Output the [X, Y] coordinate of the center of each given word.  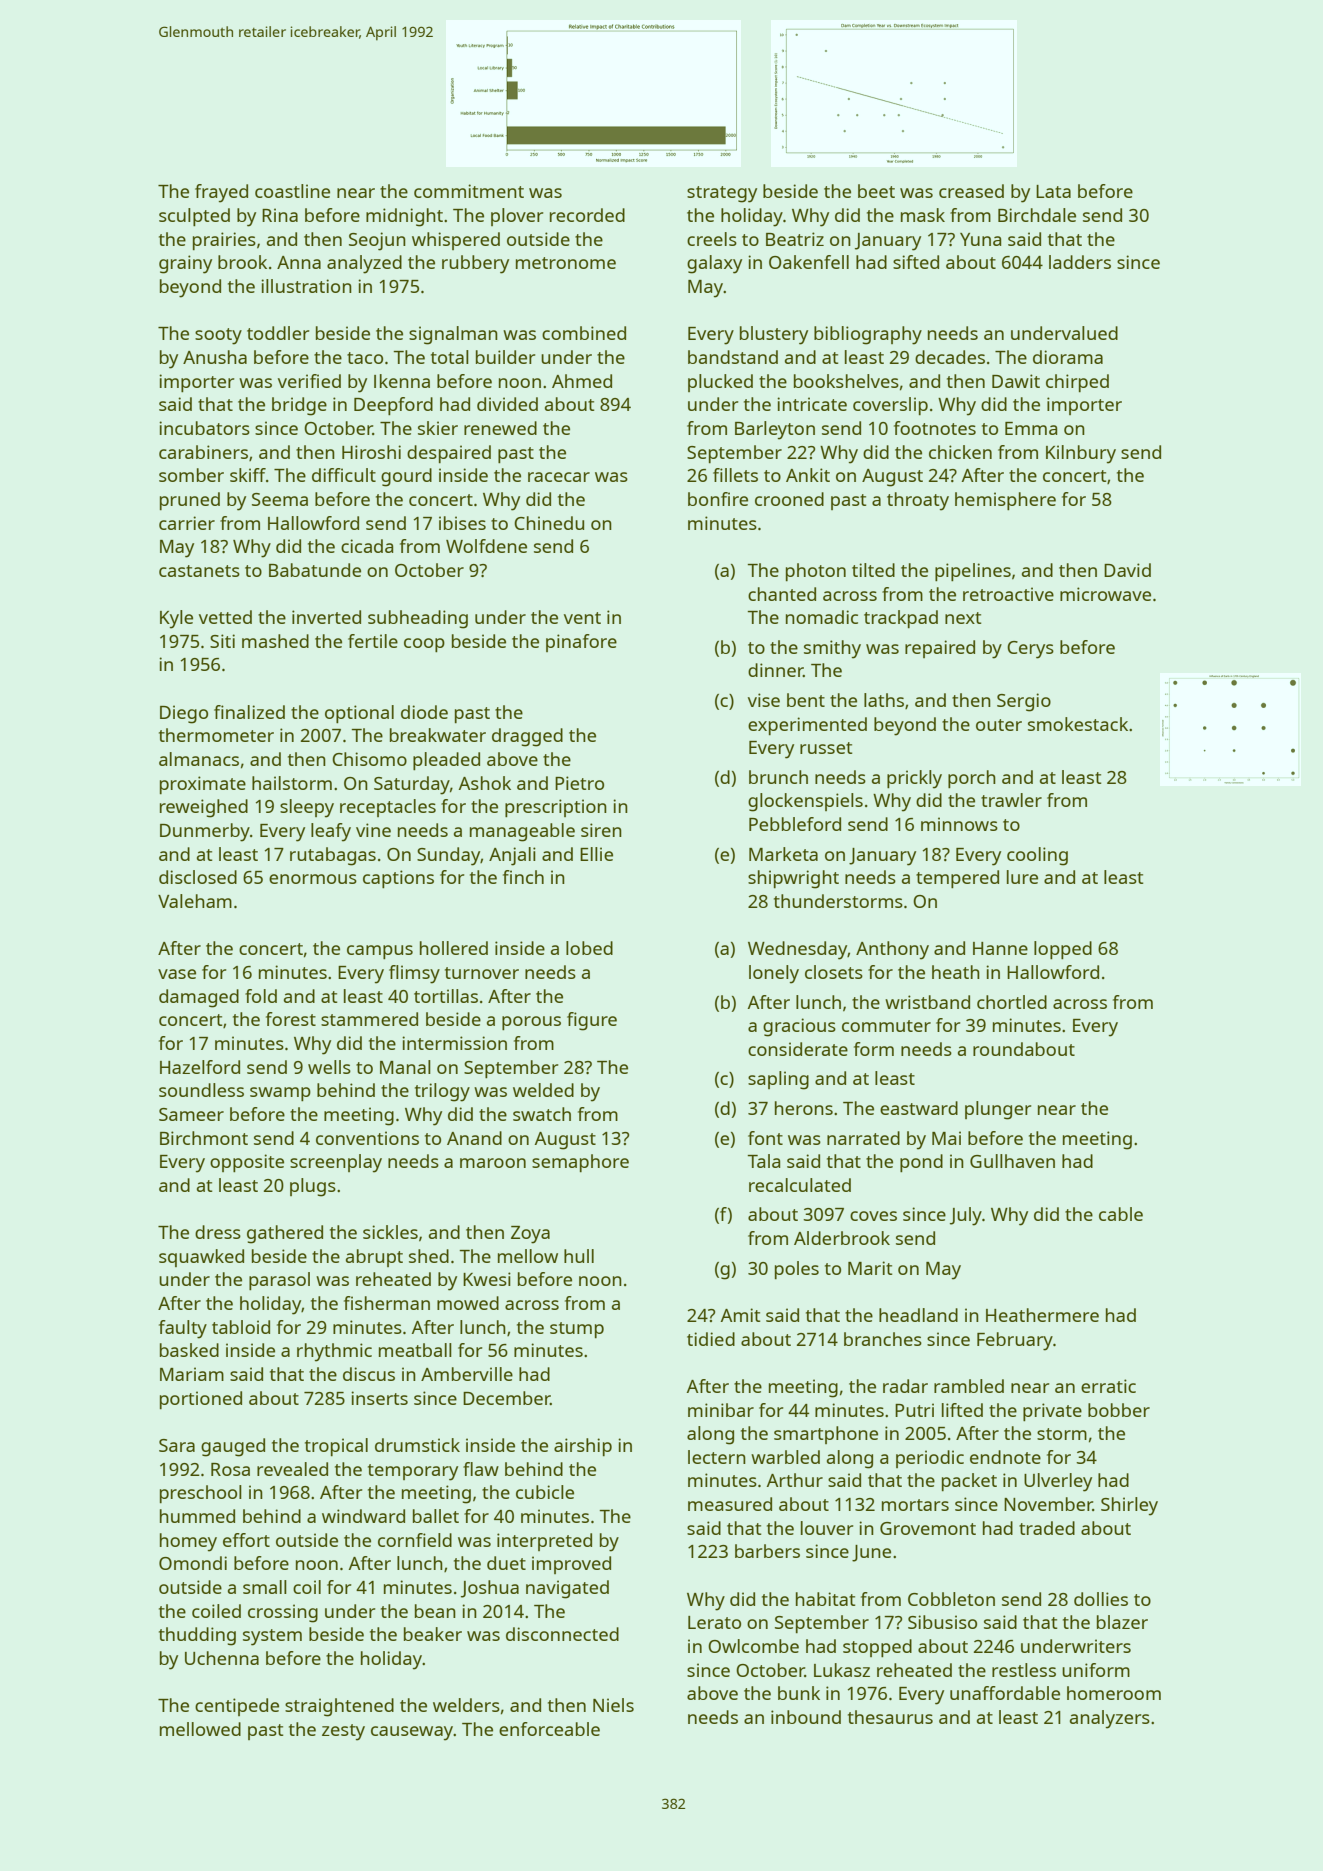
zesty [343, 1732]
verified [309, 381]
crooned [789, 499]
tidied [711, 1339]
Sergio [1024, 702]
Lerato [714, 1622]
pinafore [581, 643]
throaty [918, 501]
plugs [313, 1187]
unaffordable [1005, 1693]
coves [873, 1216]
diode [424, 712]
